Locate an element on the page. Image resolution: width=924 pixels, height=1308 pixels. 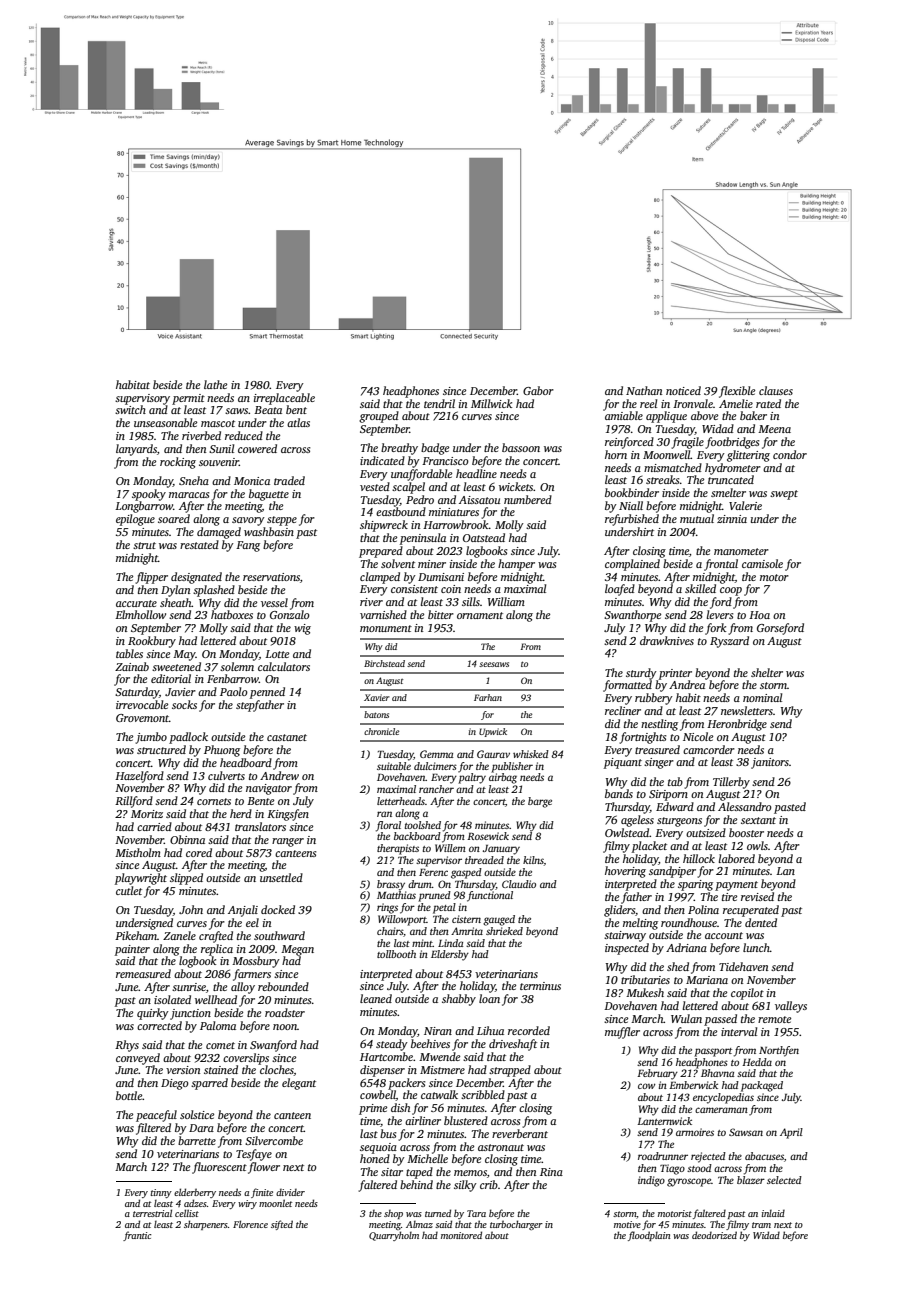
packaged is located at coordinates (762, 1086).
